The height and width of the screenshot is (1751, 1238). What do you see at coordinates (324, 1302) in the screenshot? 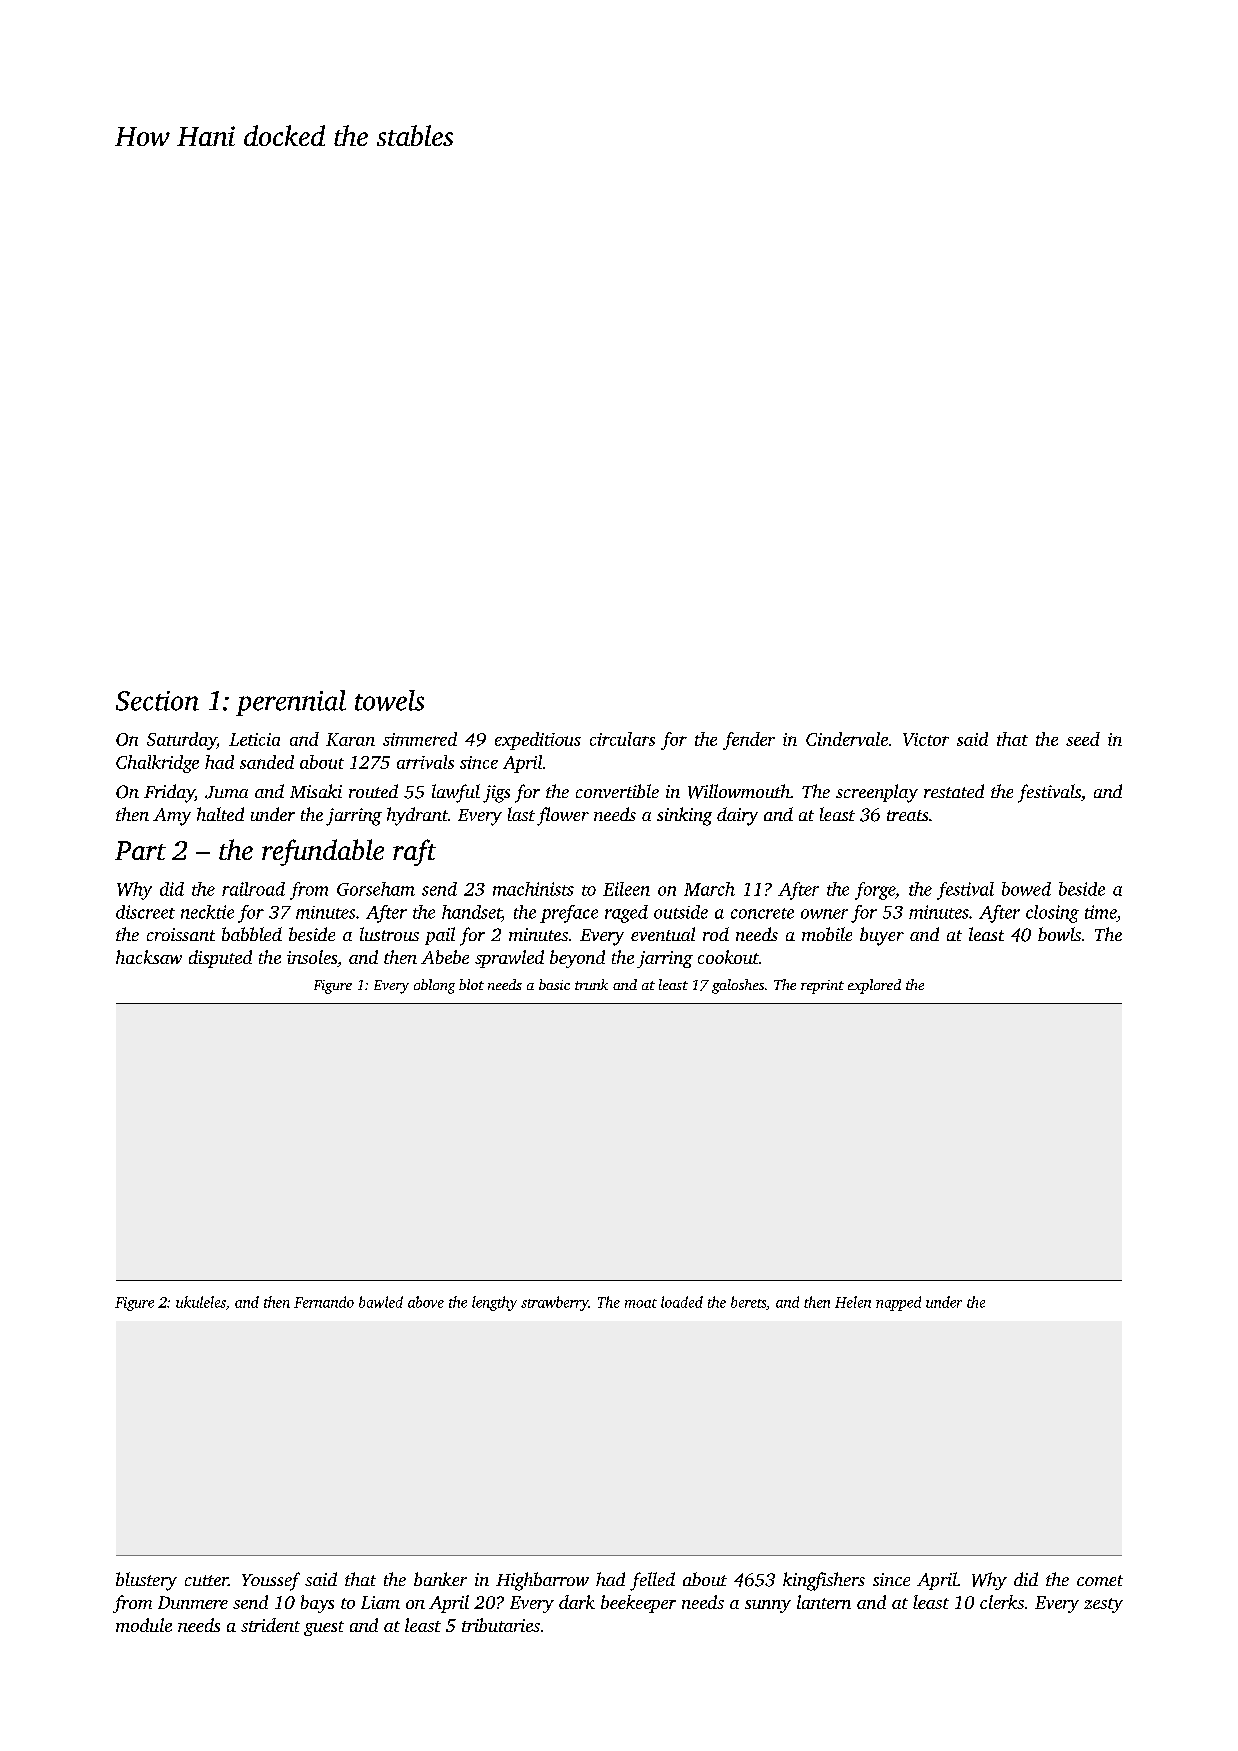
I see `Fernando` at bounding box center [324, 1302].
